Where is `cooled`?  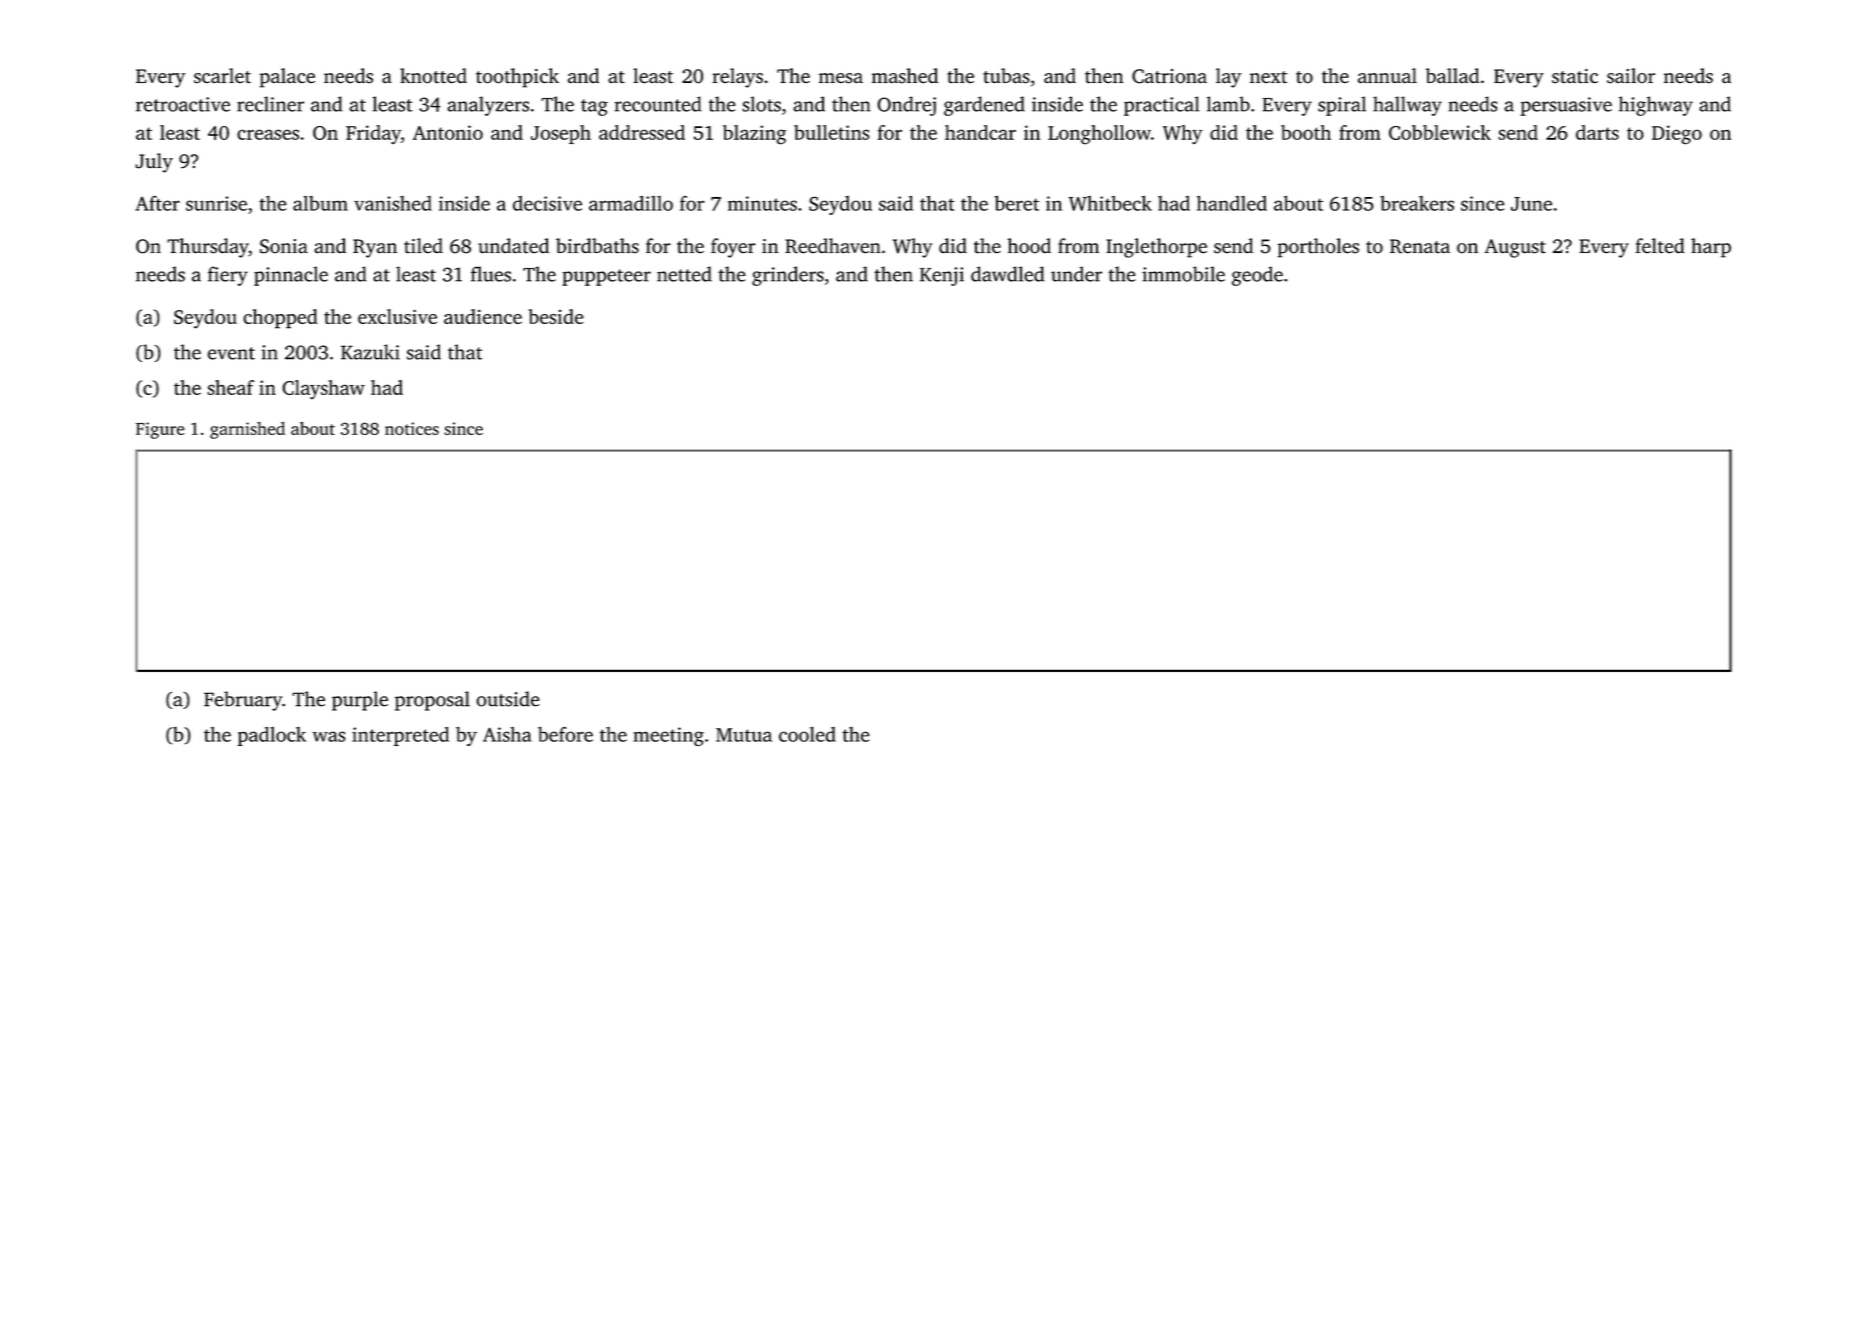 cooled is located at coordinates (807, 734).
